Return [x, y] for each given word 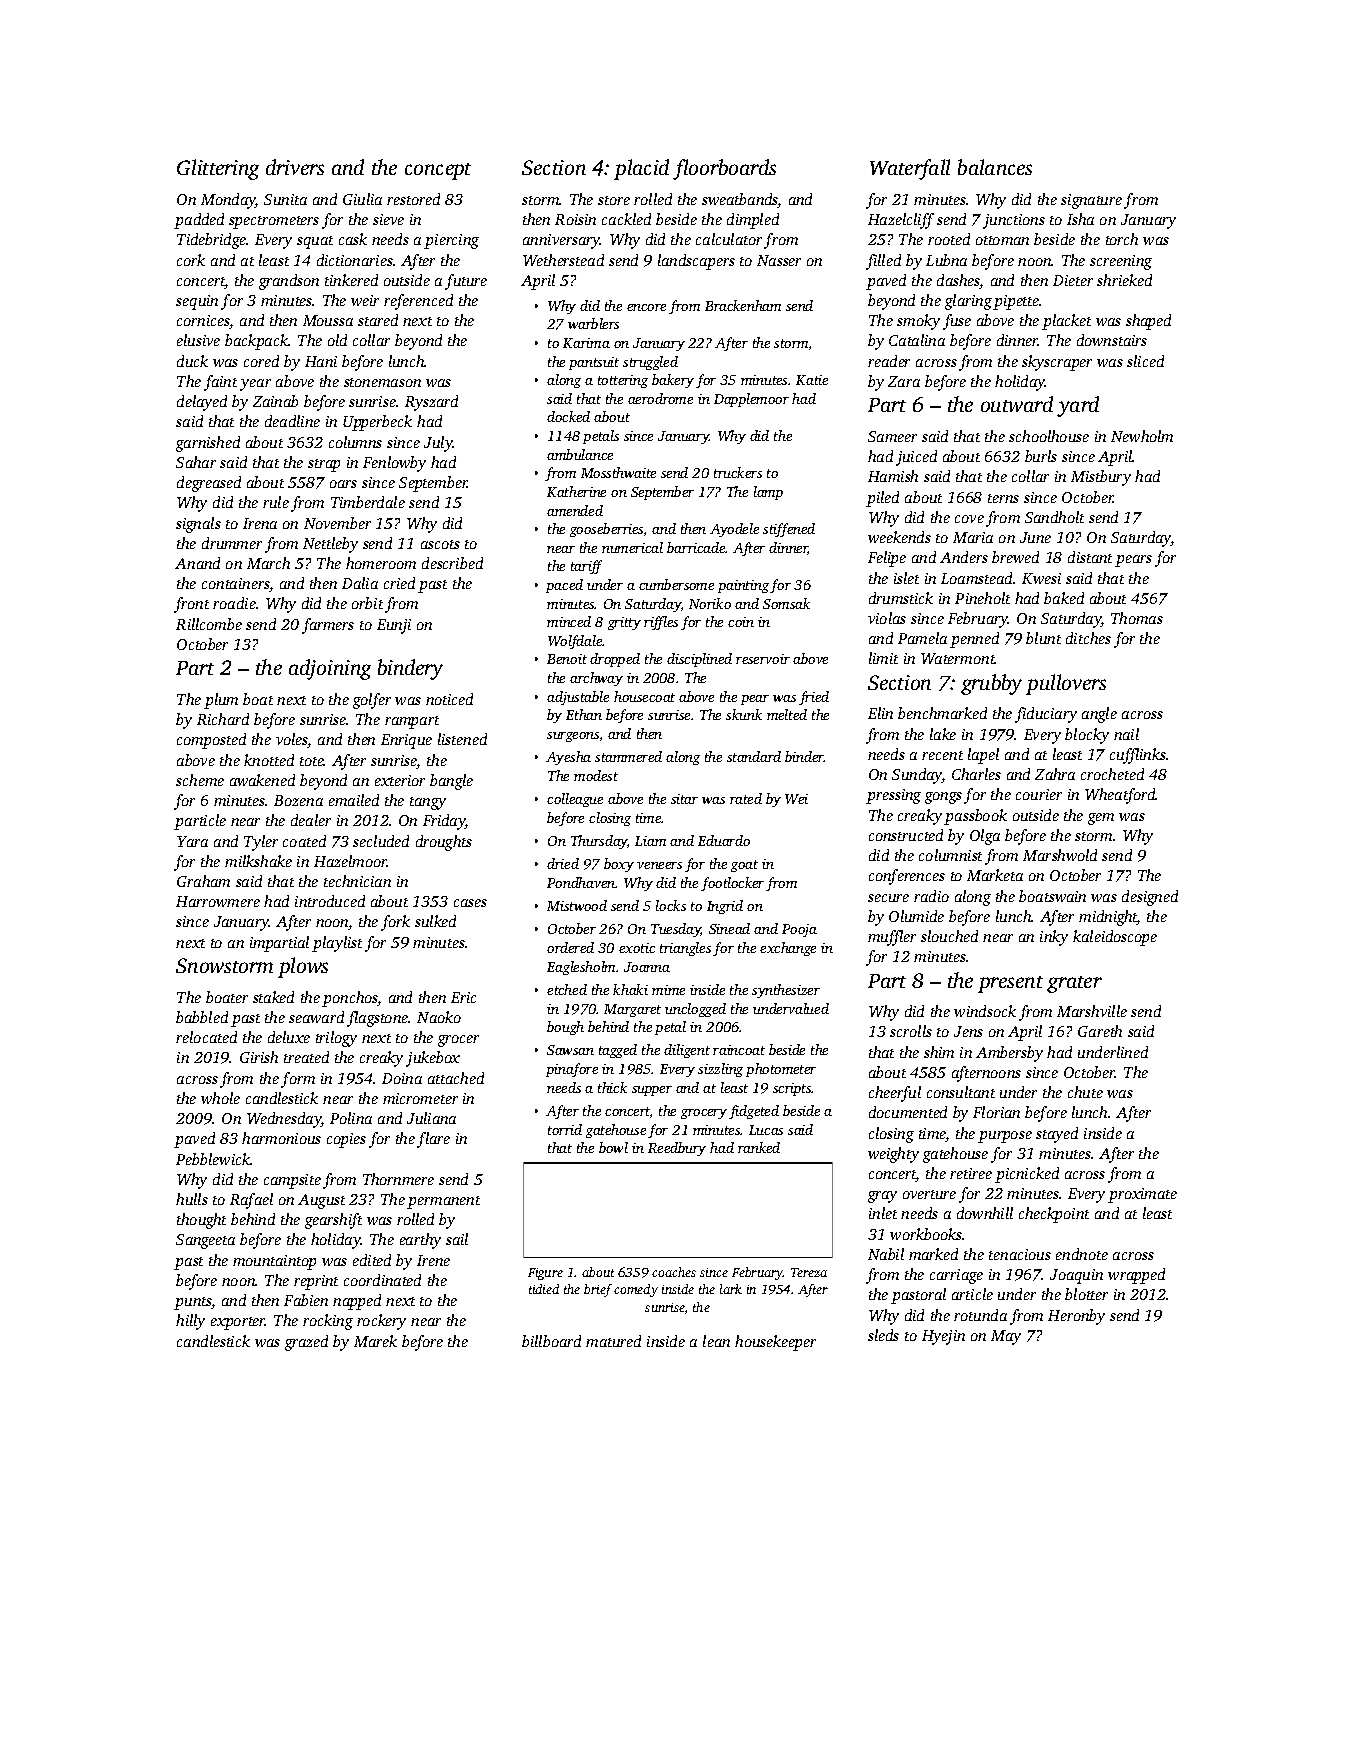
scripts [792, 1089]
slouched [949, 936]
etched [567, 989]
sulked [435, 921]
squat [315, 242]
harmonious [281, 1138]
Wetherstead [563, 260]
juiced [916, 458]
